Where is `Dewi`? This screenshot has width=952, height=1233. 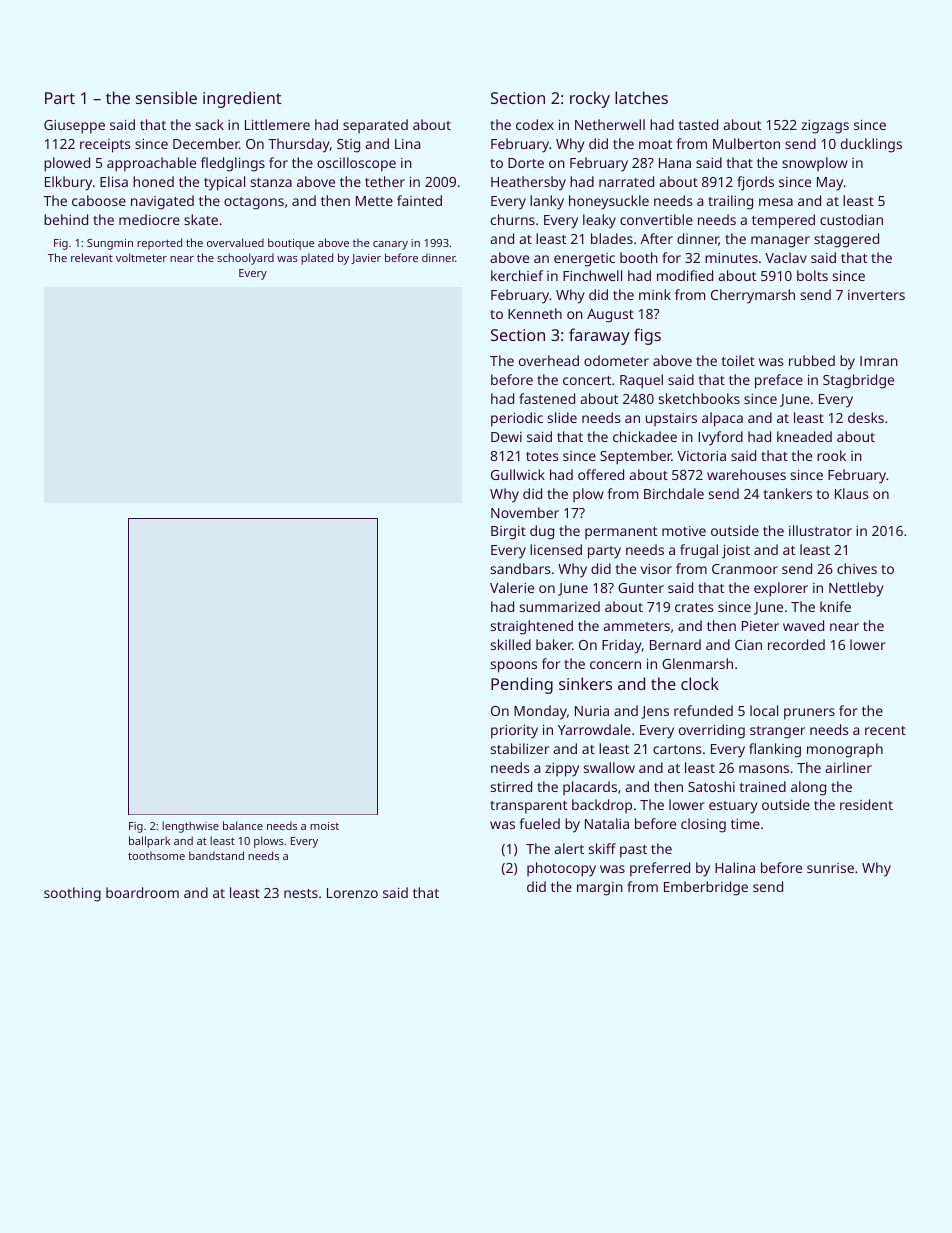 Dewi is located at coordinates (506, 437).
